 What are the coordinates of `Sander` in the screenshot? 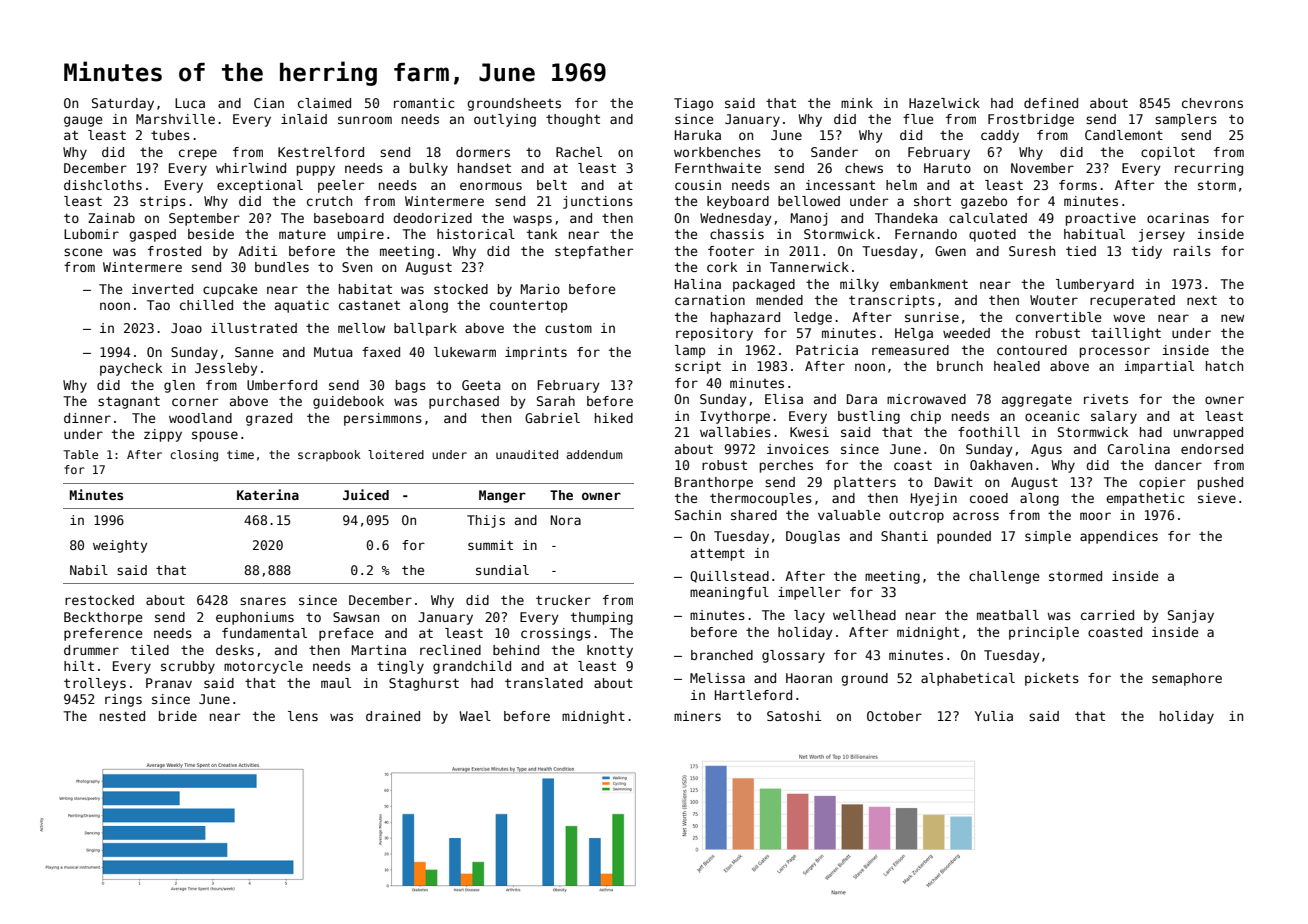 It's located at (834, 152).
